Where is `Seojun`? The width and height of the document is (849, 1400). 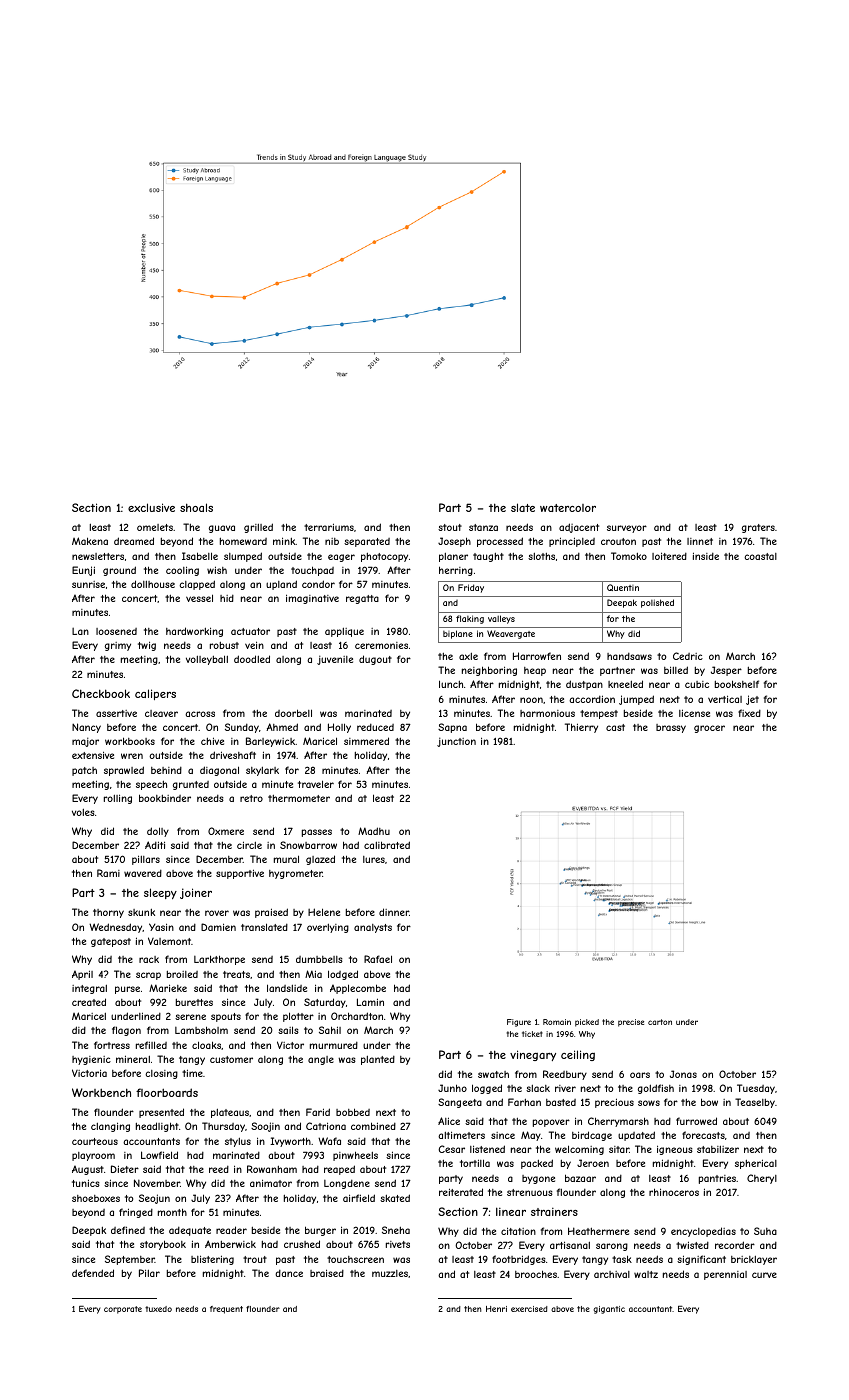
Seojun is located at coordinates (154, 1199).
